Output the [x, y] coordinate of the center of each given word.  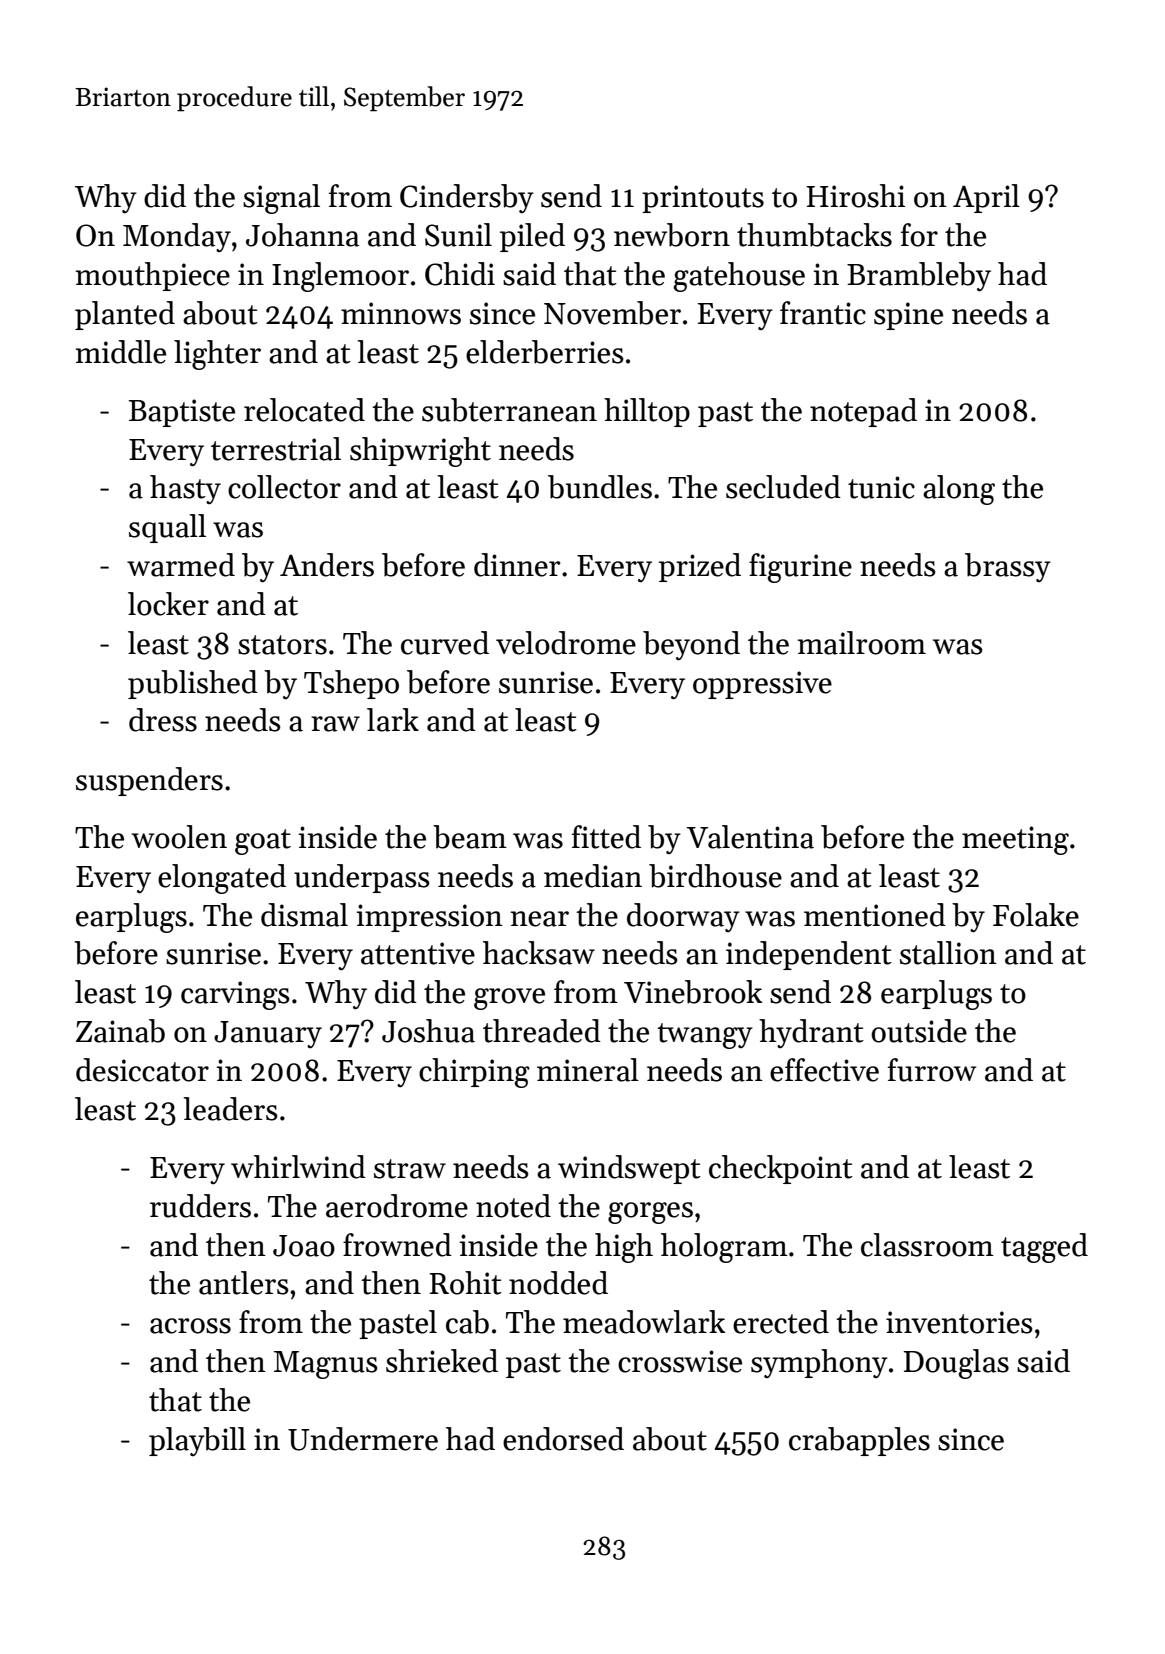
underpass [362, 878]
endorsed [563, 1439]
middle [121, 352]
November [612, 313]
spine [908, 316]
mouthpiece [153, 276]
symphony [819, 1363]
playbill [197, 1441]
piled [532, 237]
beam [470, 837]
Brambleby [919, 277]
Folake [1036, 915]
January [268, 1035]
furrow [932, 1070]
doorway [683, 917]
